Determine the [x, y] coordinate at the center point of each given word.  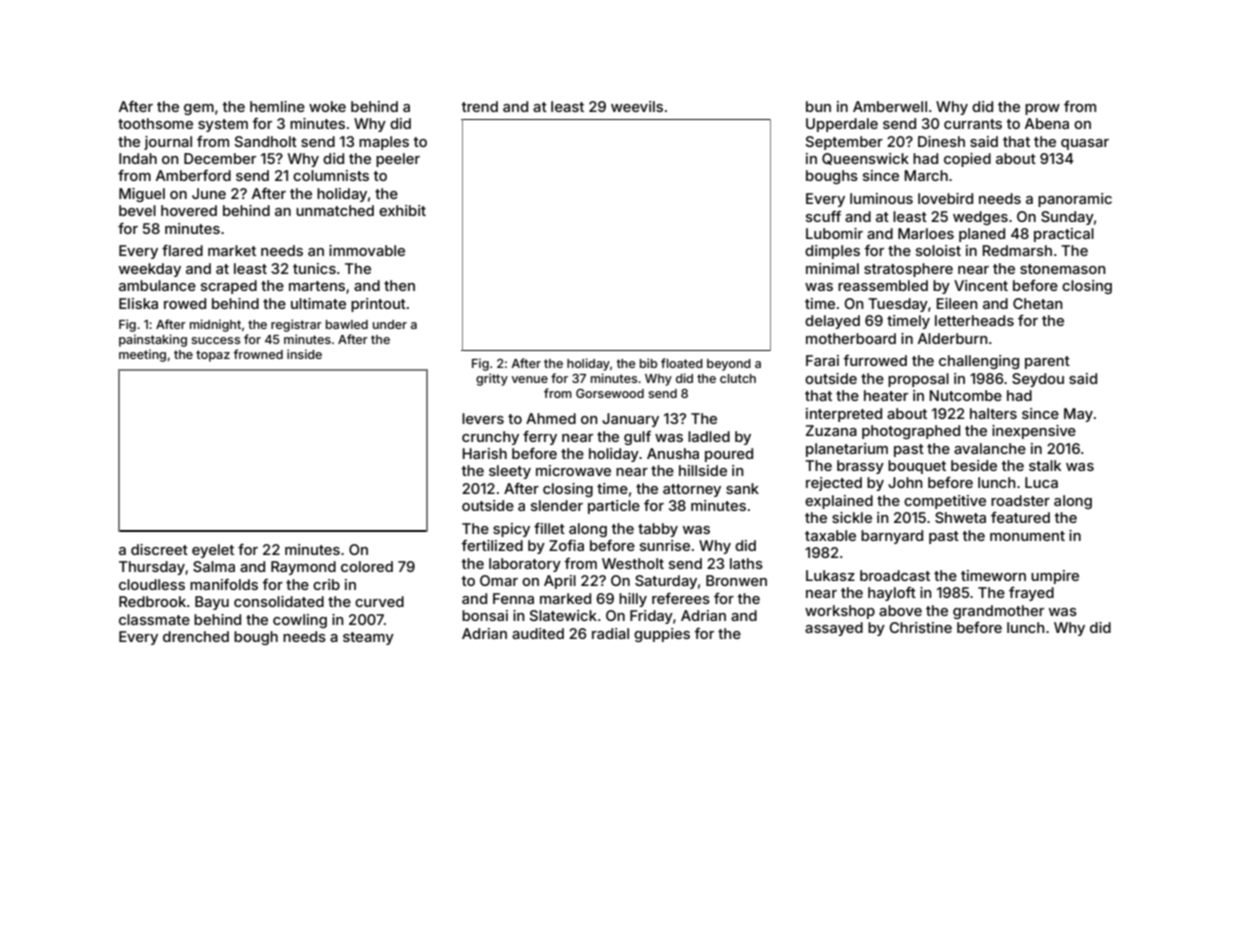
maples [384, 143]
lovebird [945, 198]
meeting [142, 355]
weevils [637, 106]
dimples [832, 252]
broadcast [895, 575]
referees [681, 598]
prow [1042, 109]
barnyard [892, 537]
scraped [229, 287]
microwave [573, 470]
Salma [214, 566]
